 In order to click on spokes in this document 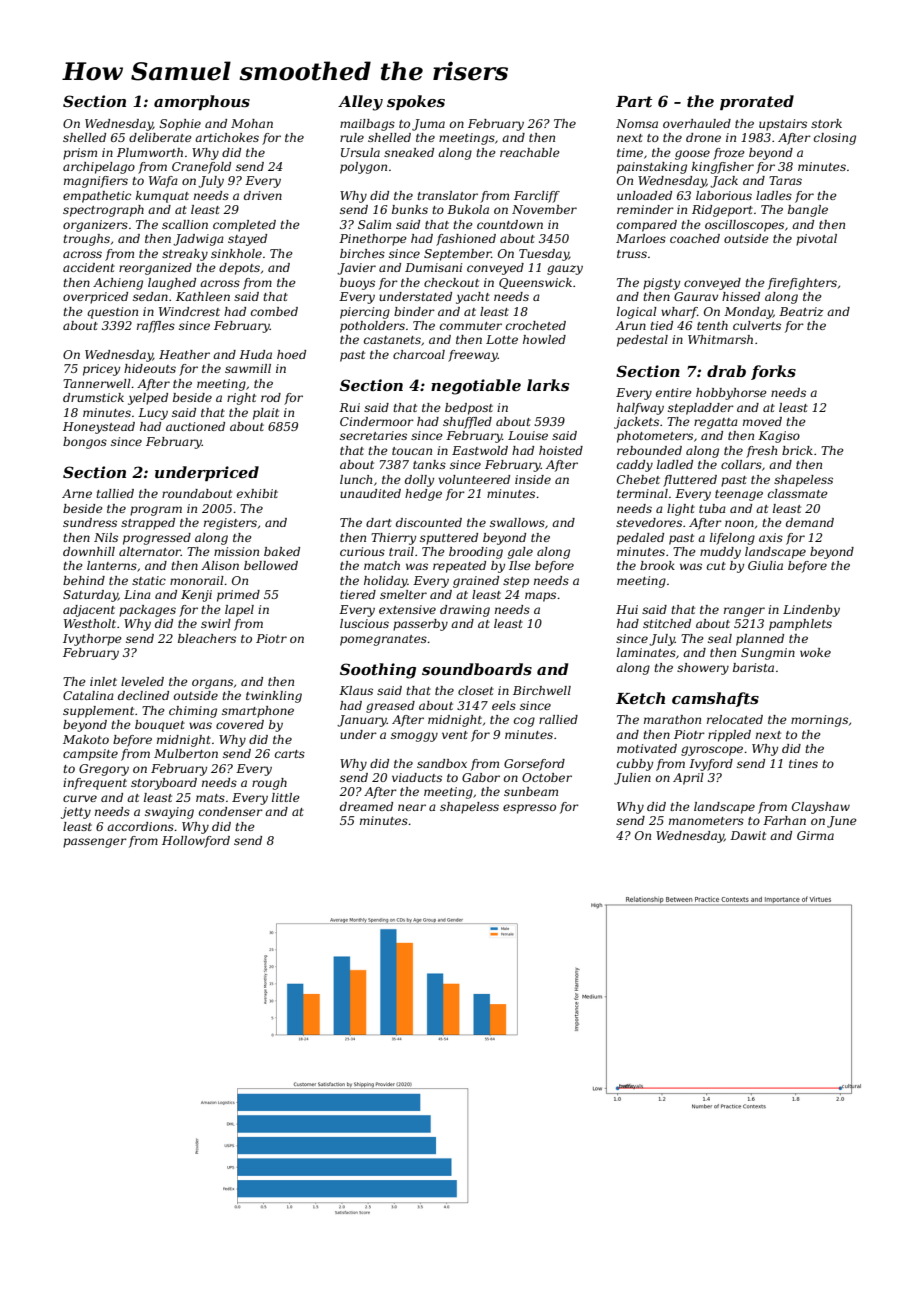, I will do `click(416, 102)`.
